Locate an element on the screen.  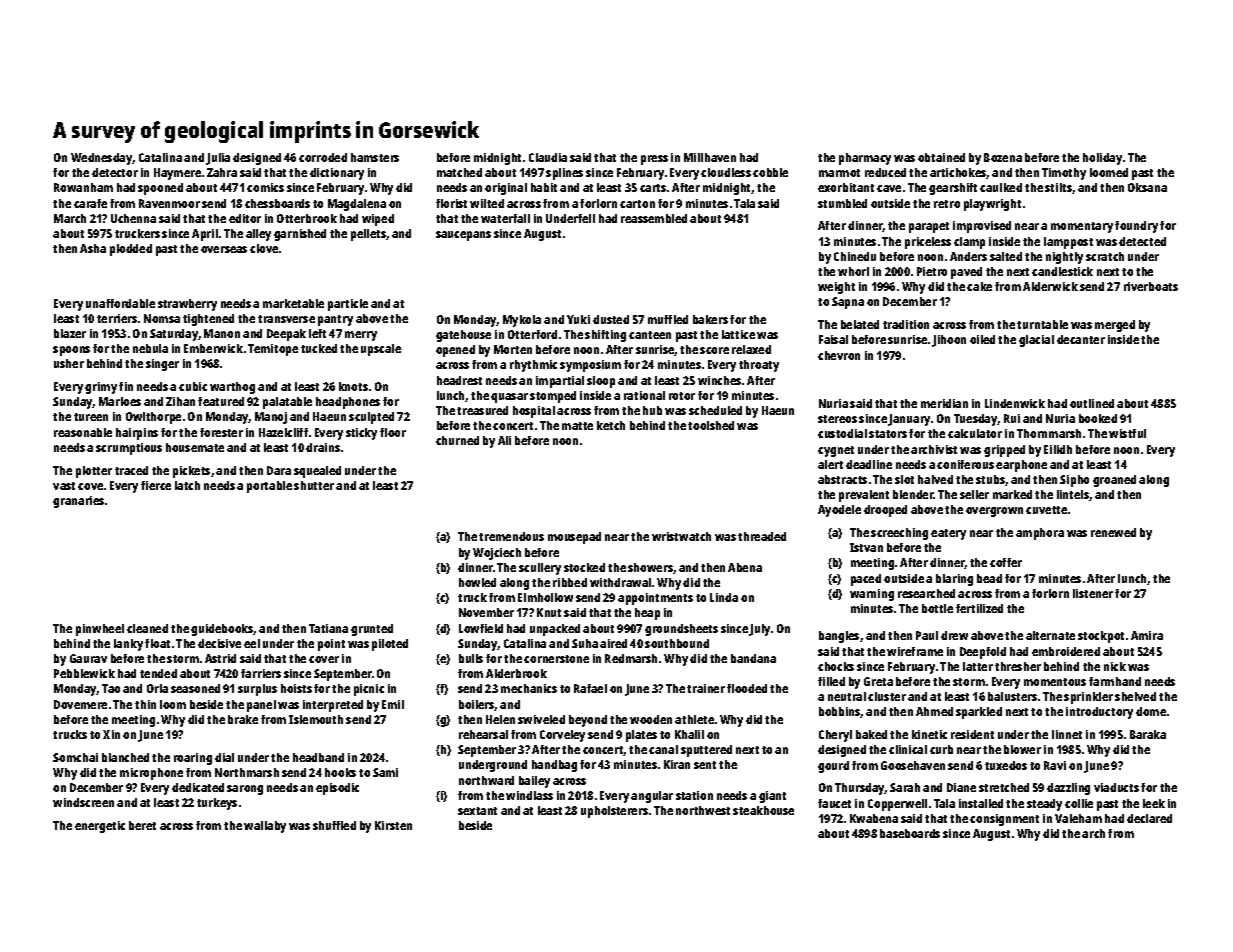
habit is located at coordinates (544, 187).
